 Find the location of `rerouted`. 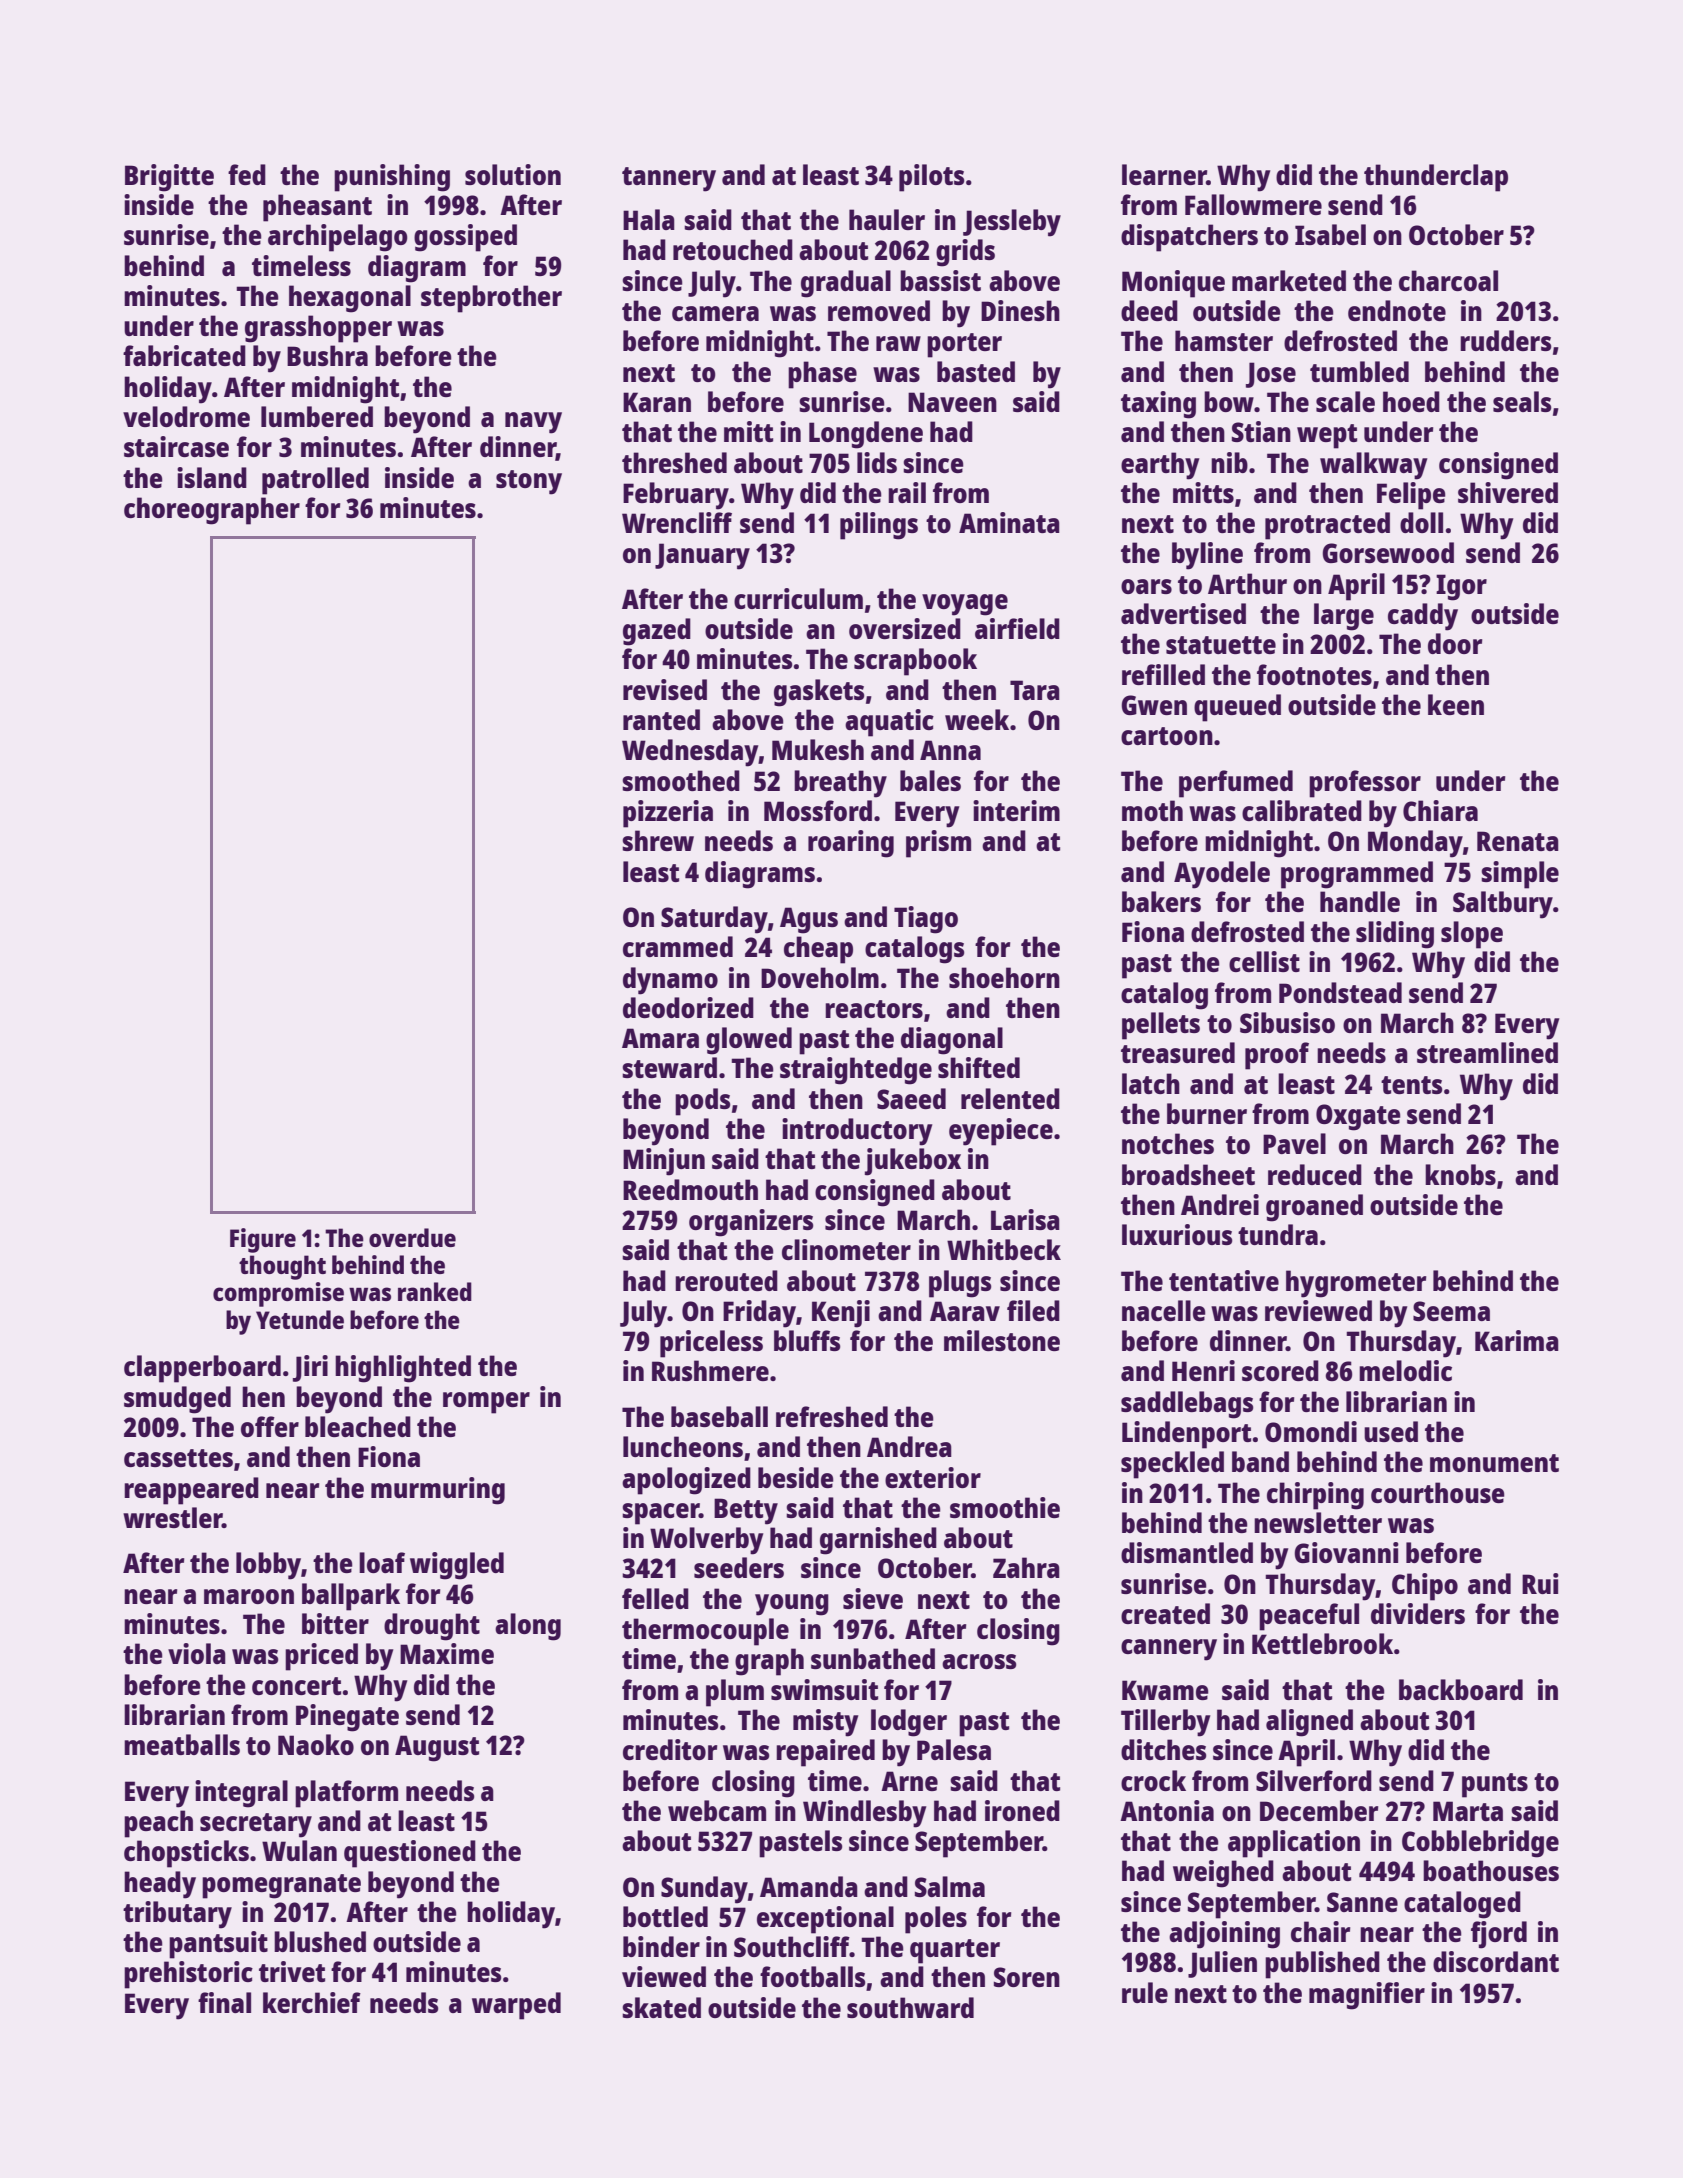

rerouted is located at coordinates (726, 1280).
